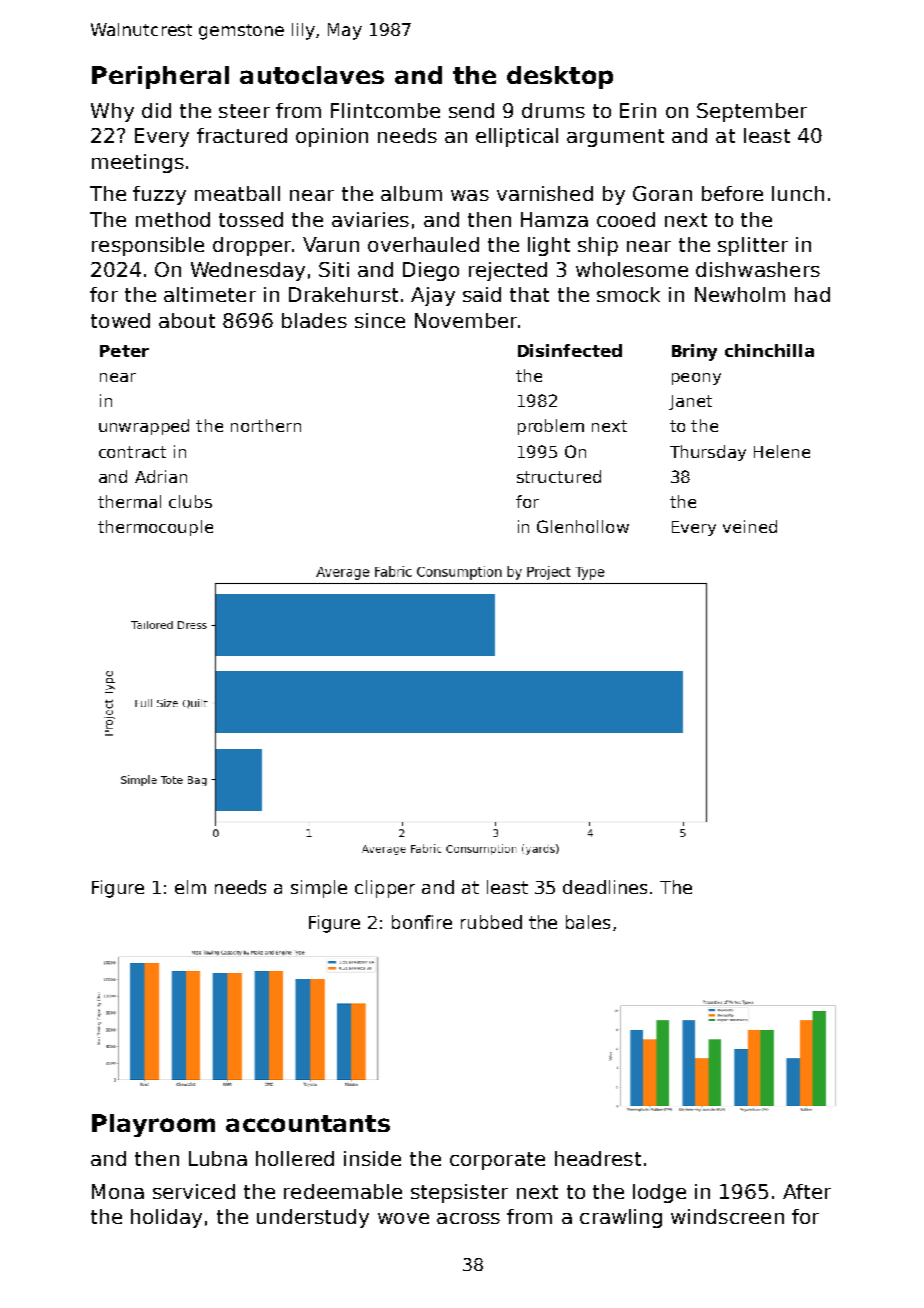 The image size is (924, 1308). I want to click on elm, so click(190, 887).
